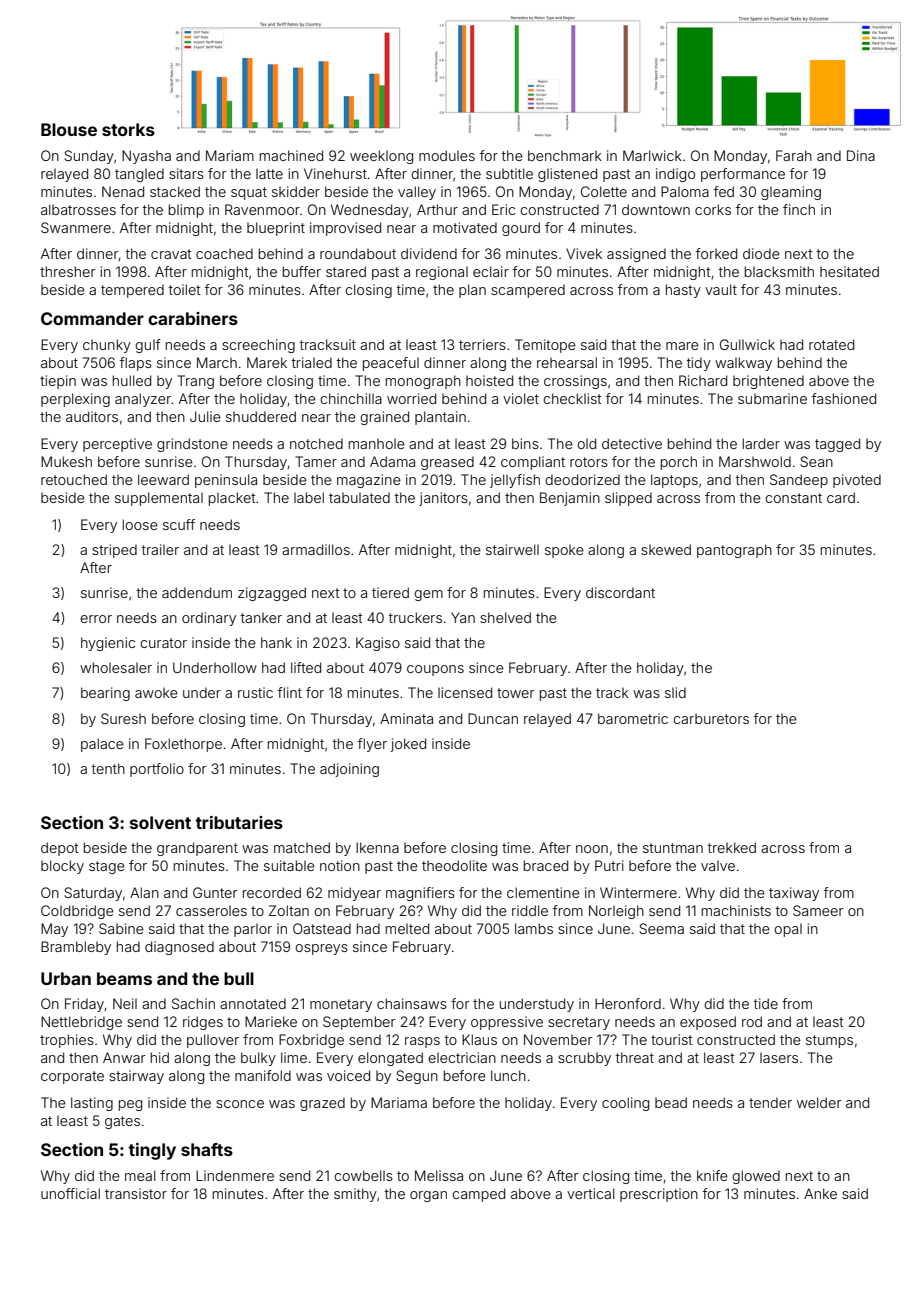  What do you see at coordinates (534, 928) in the screenshot?
I see `lambs` at bounding box center [534, 928].
